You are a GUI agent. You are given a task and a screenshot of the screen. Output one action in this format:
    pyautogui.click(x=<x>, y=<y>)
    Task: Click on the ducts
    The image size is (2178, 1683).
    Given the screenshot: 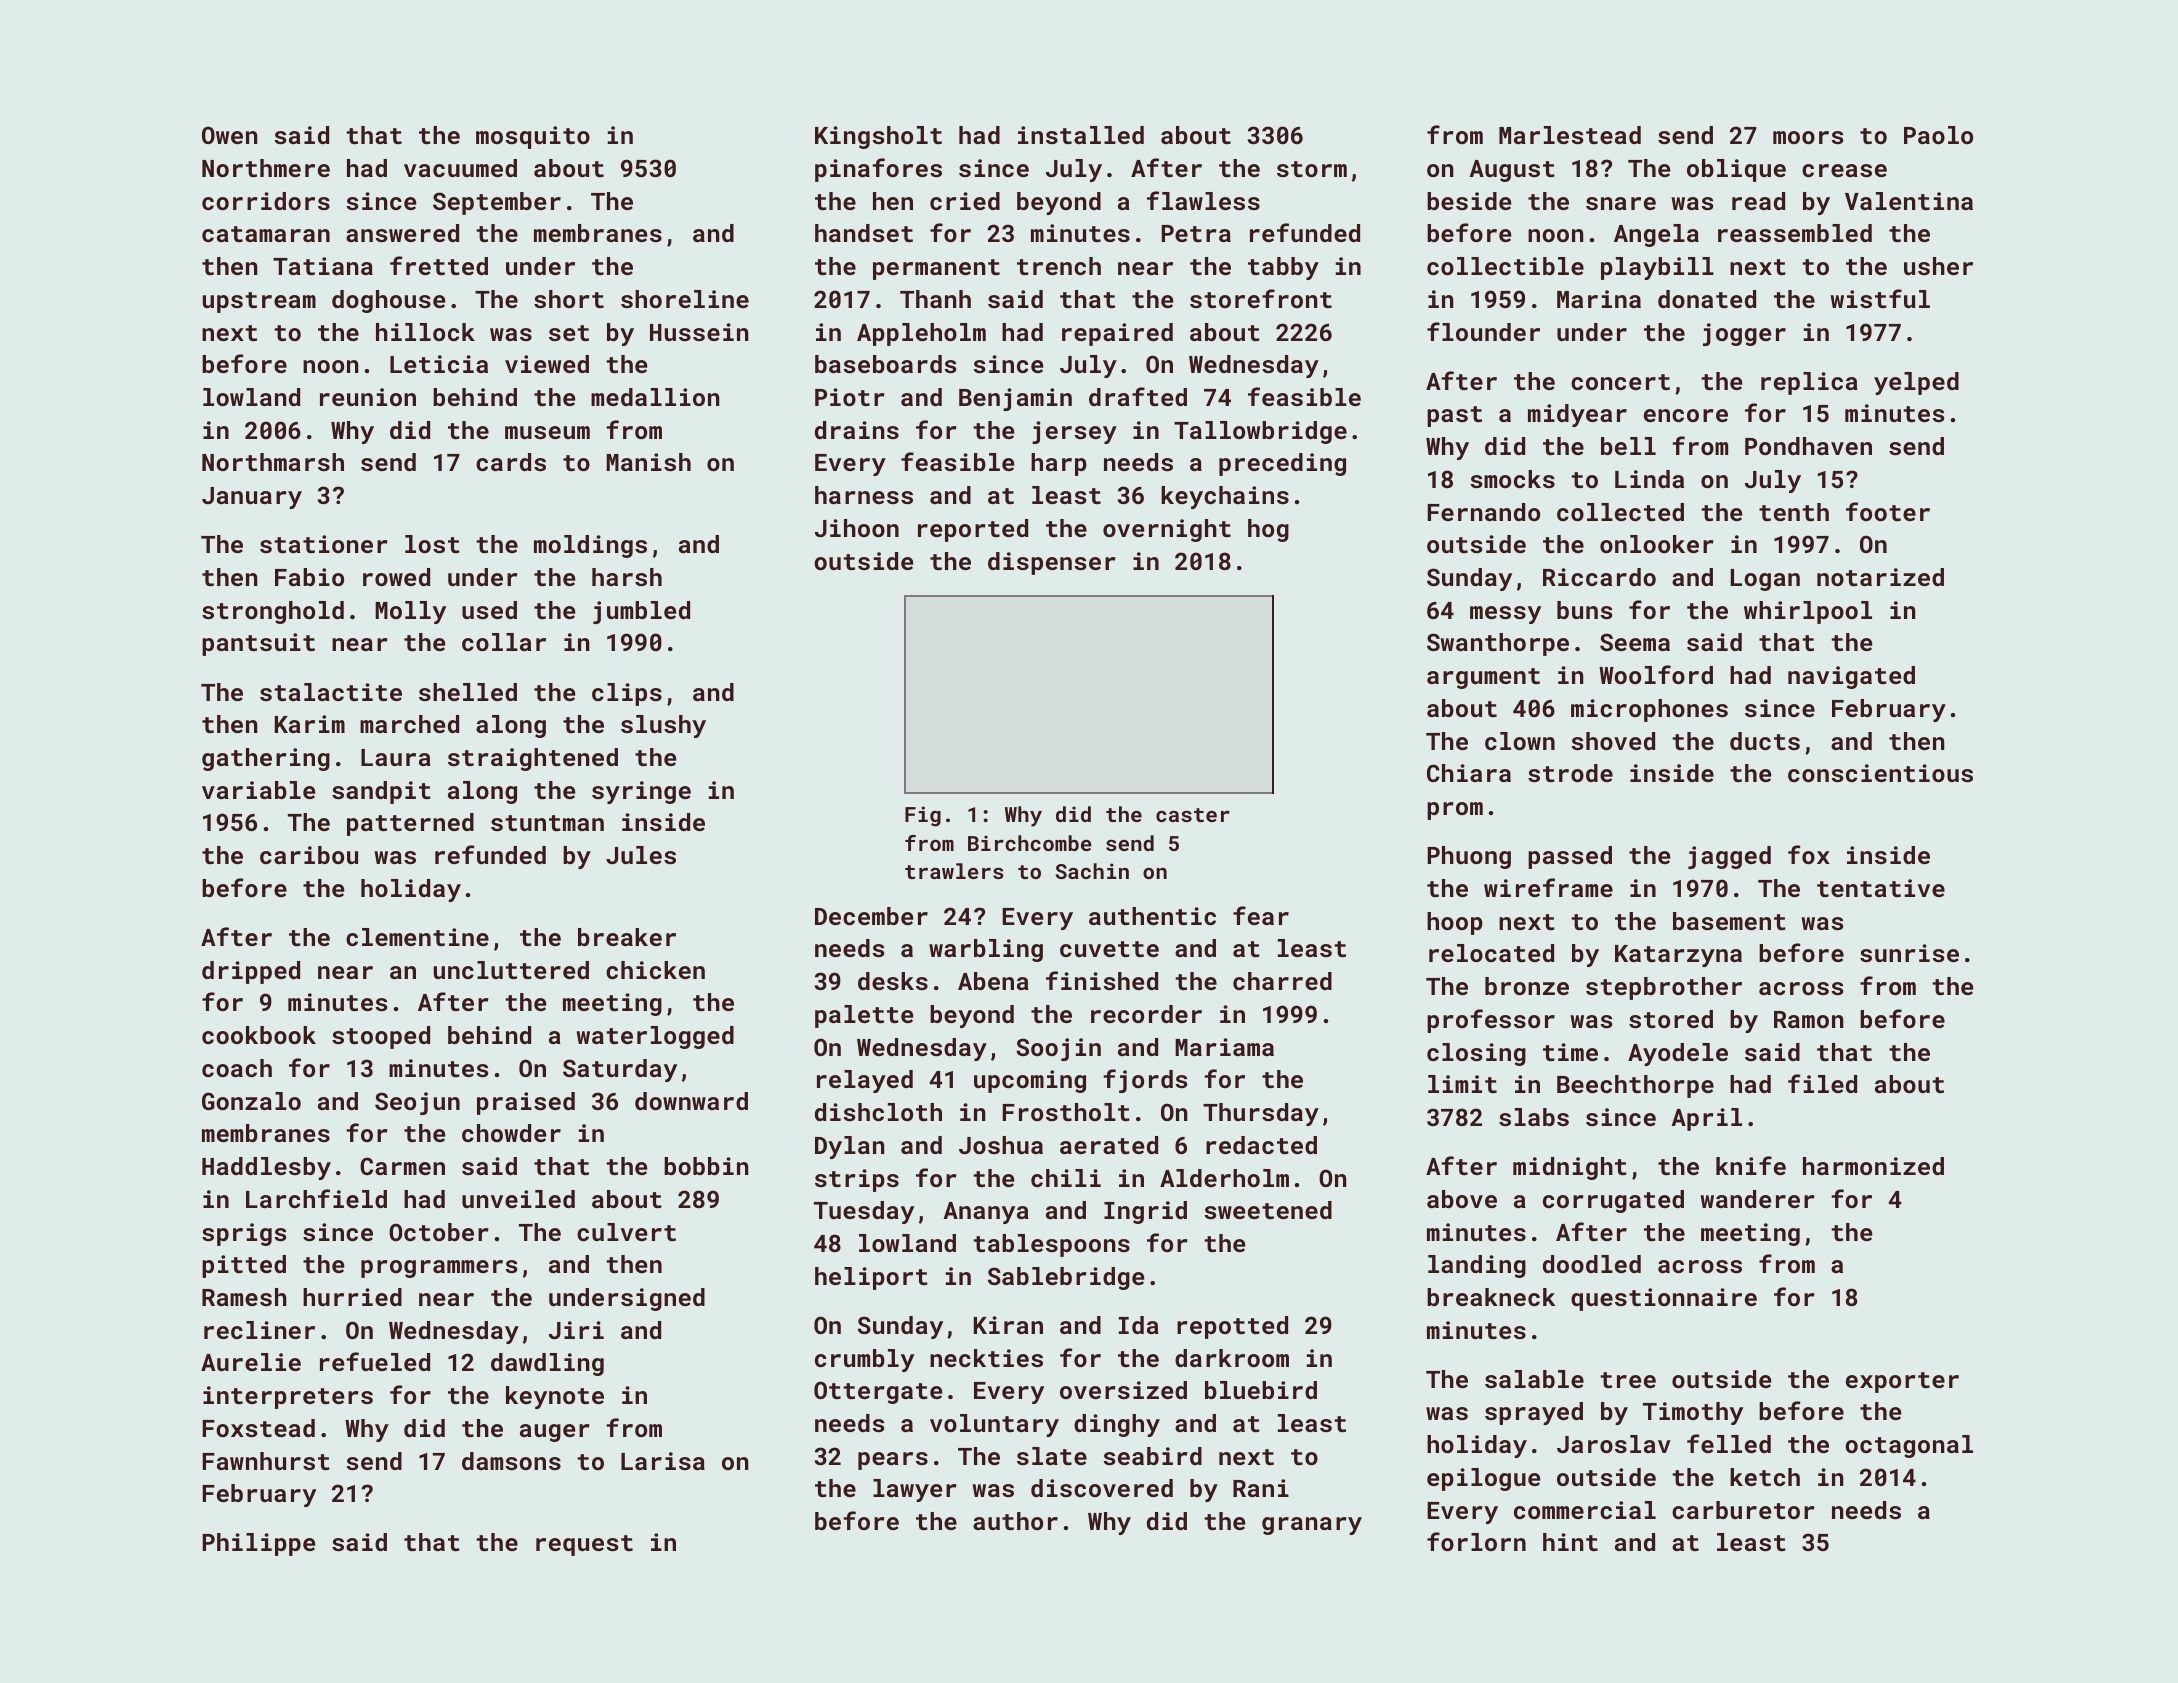 What is the action you would take?
    pyautogui.click(x=1765, y=741)
